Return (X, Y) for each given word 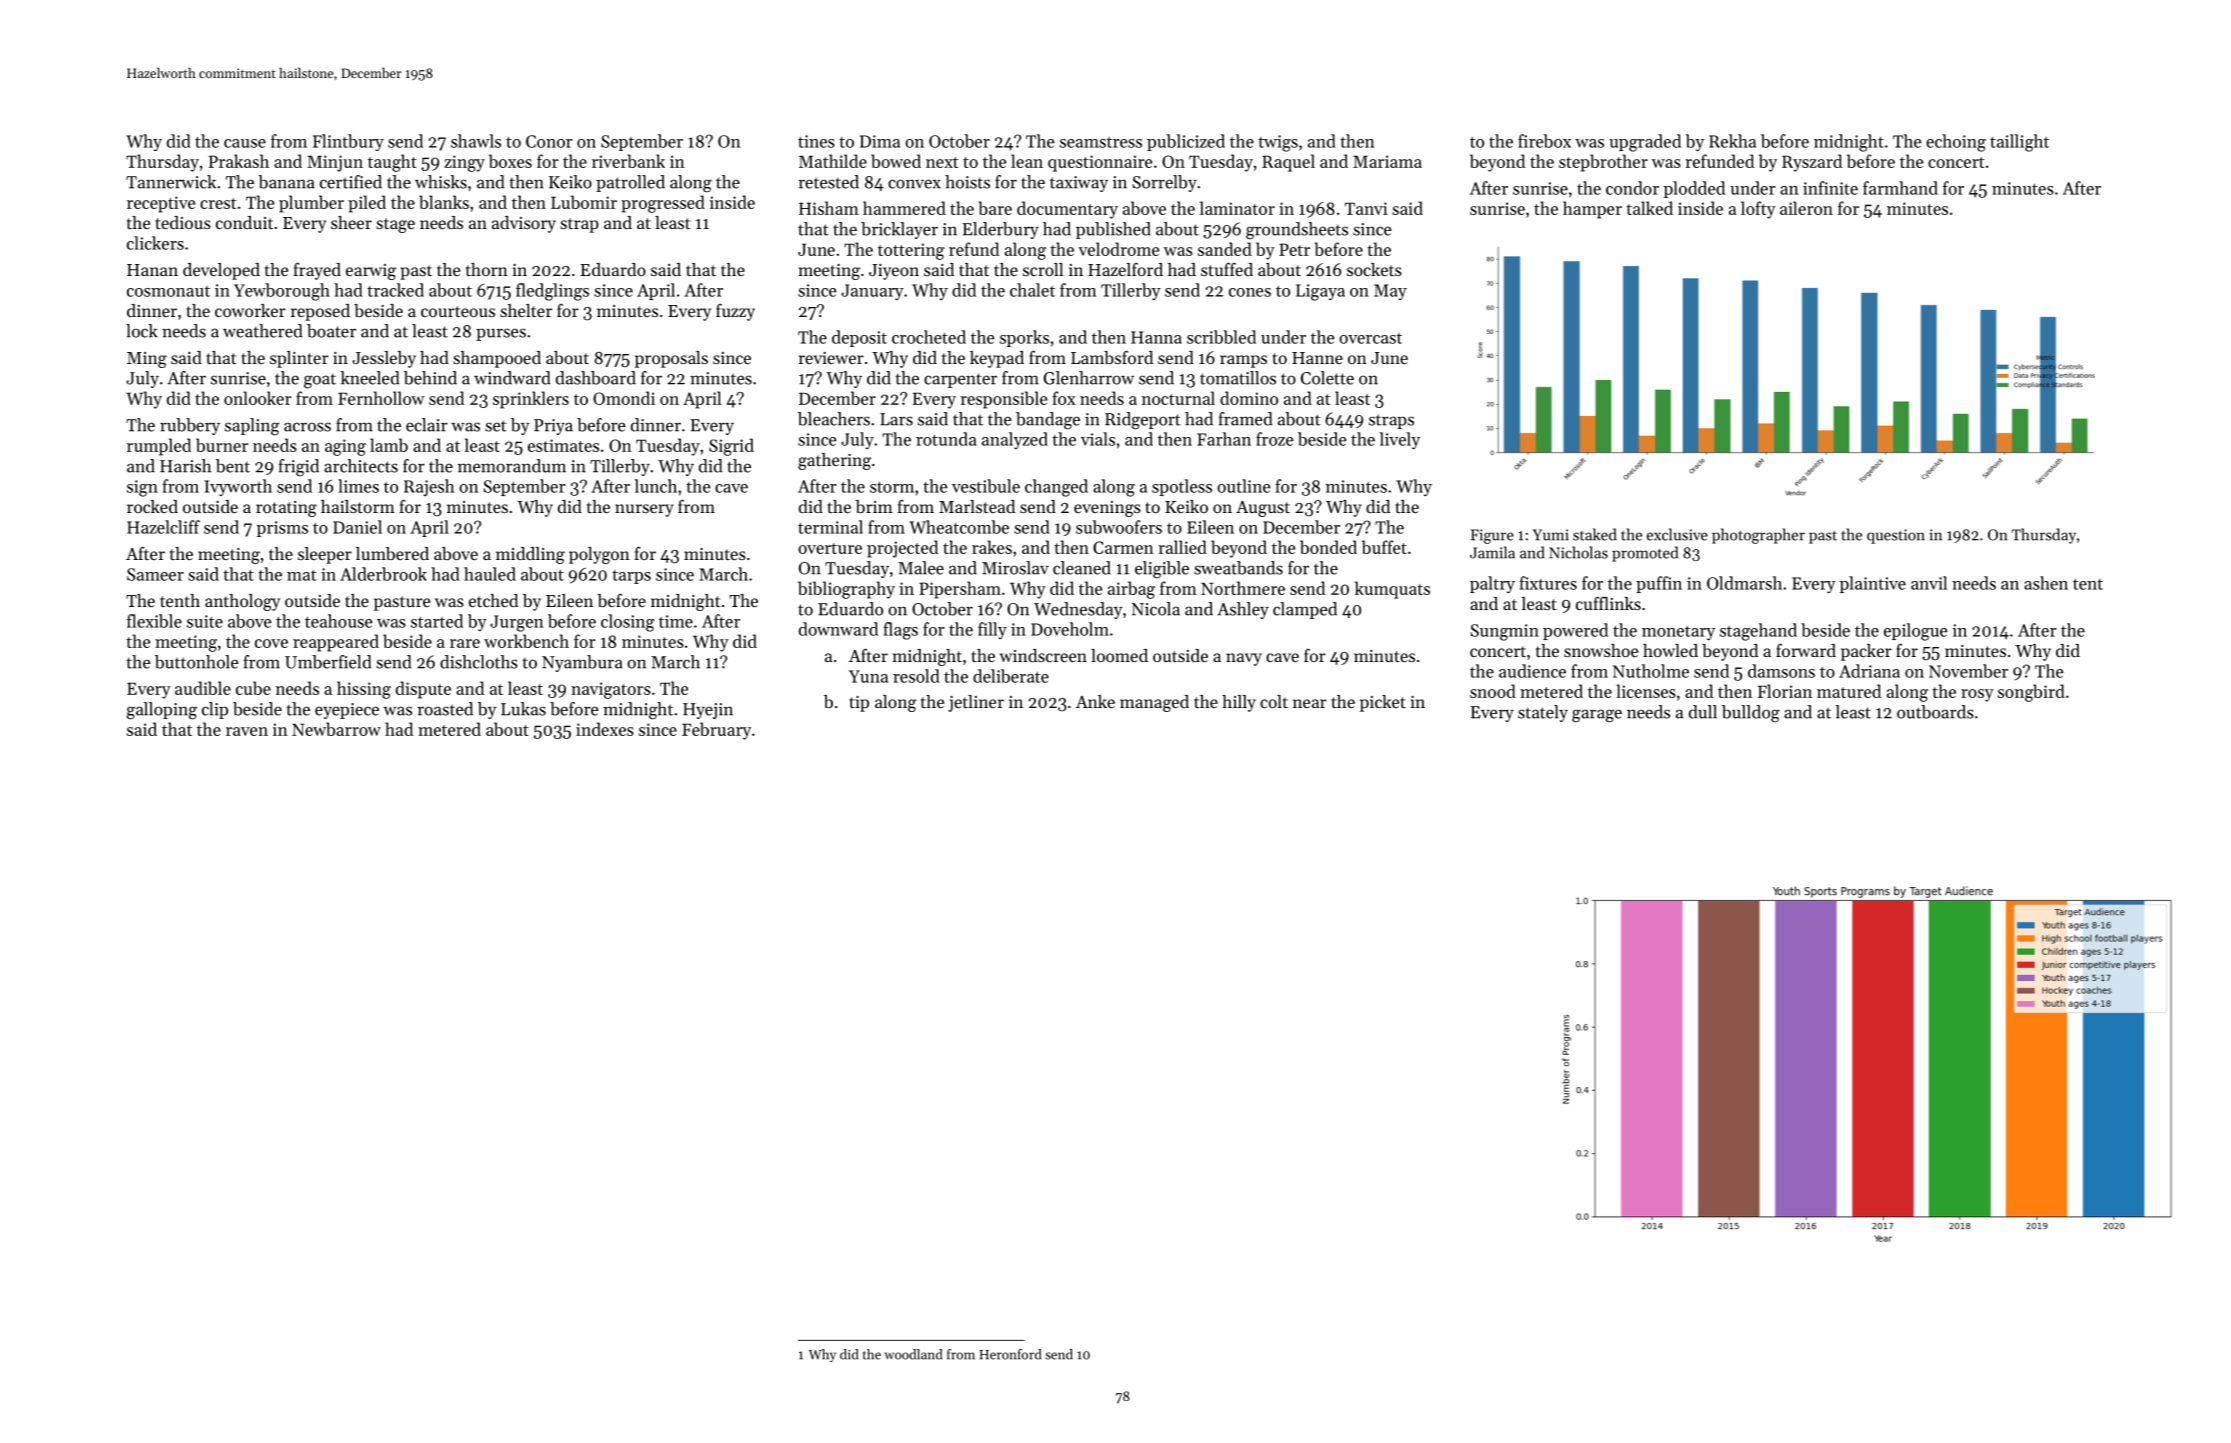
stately (1543, 713)
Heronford (1010, 1354)
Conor (549, 141)
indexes (605, 729)
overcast (1370, 338)
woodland (913, 1354)
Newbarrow (336, 729)
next (942, 162)
